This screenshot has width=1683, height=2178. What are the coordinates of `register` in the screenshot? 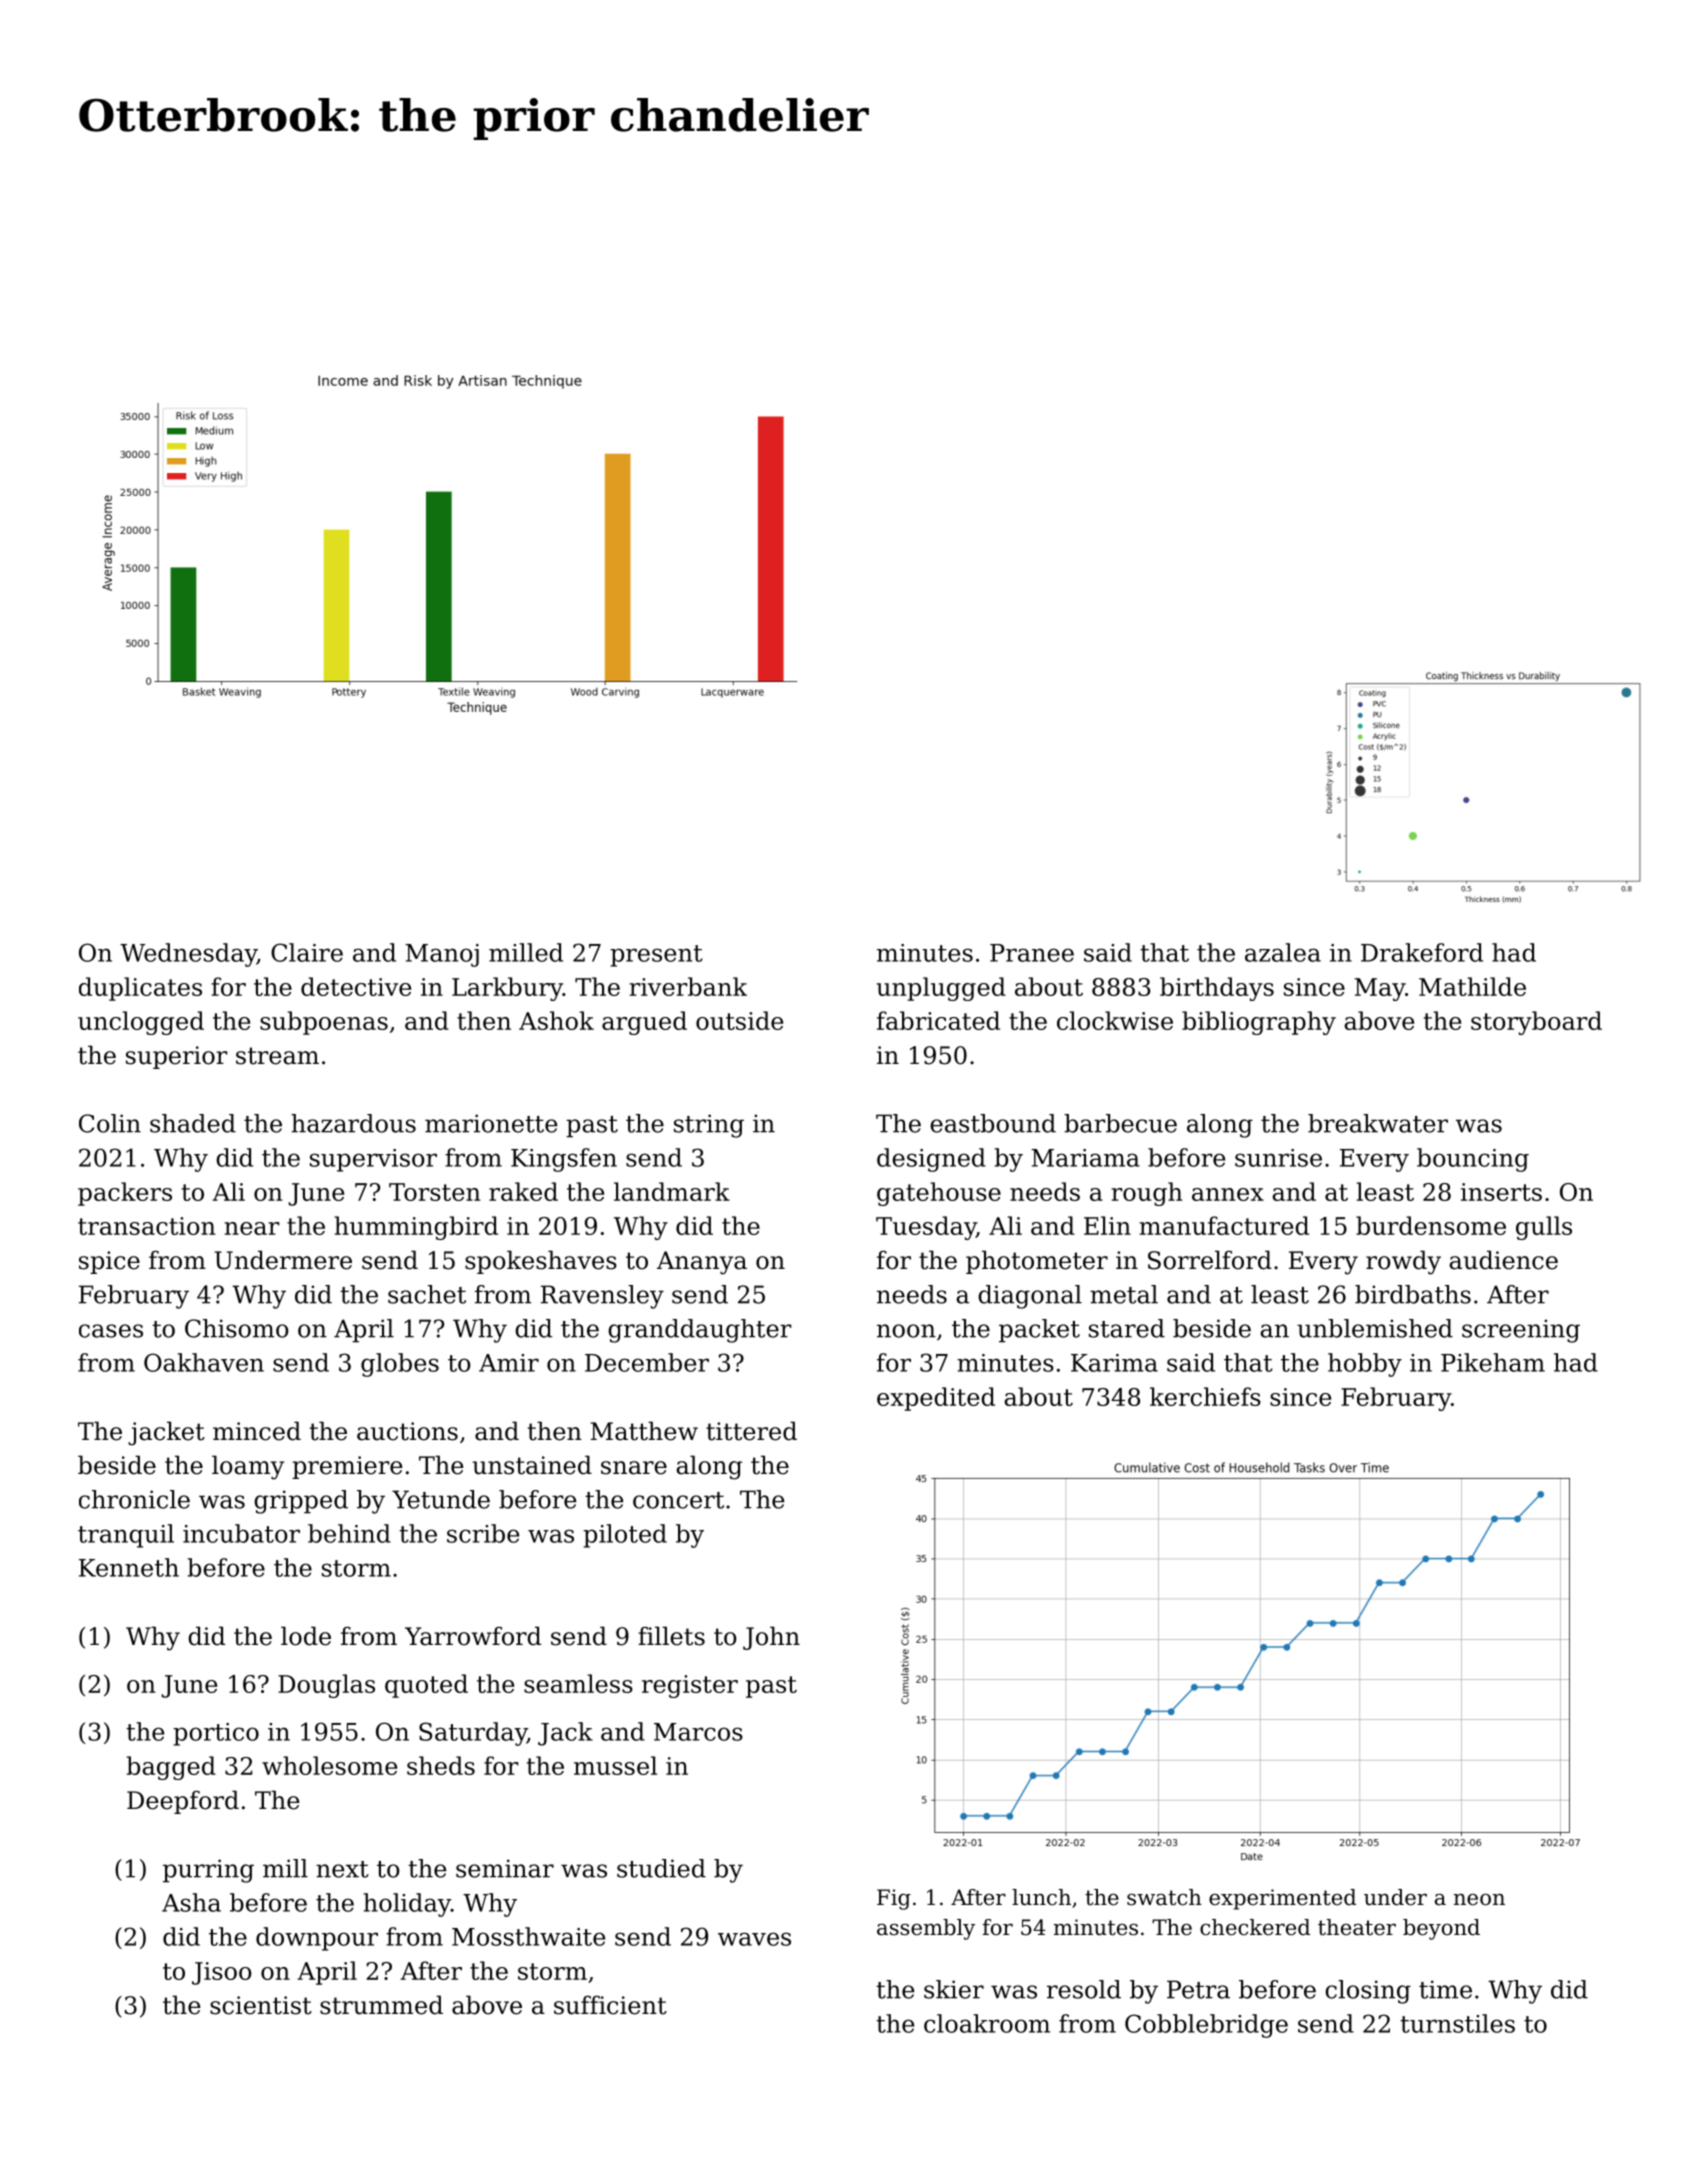 It's located at (690, 1686).
